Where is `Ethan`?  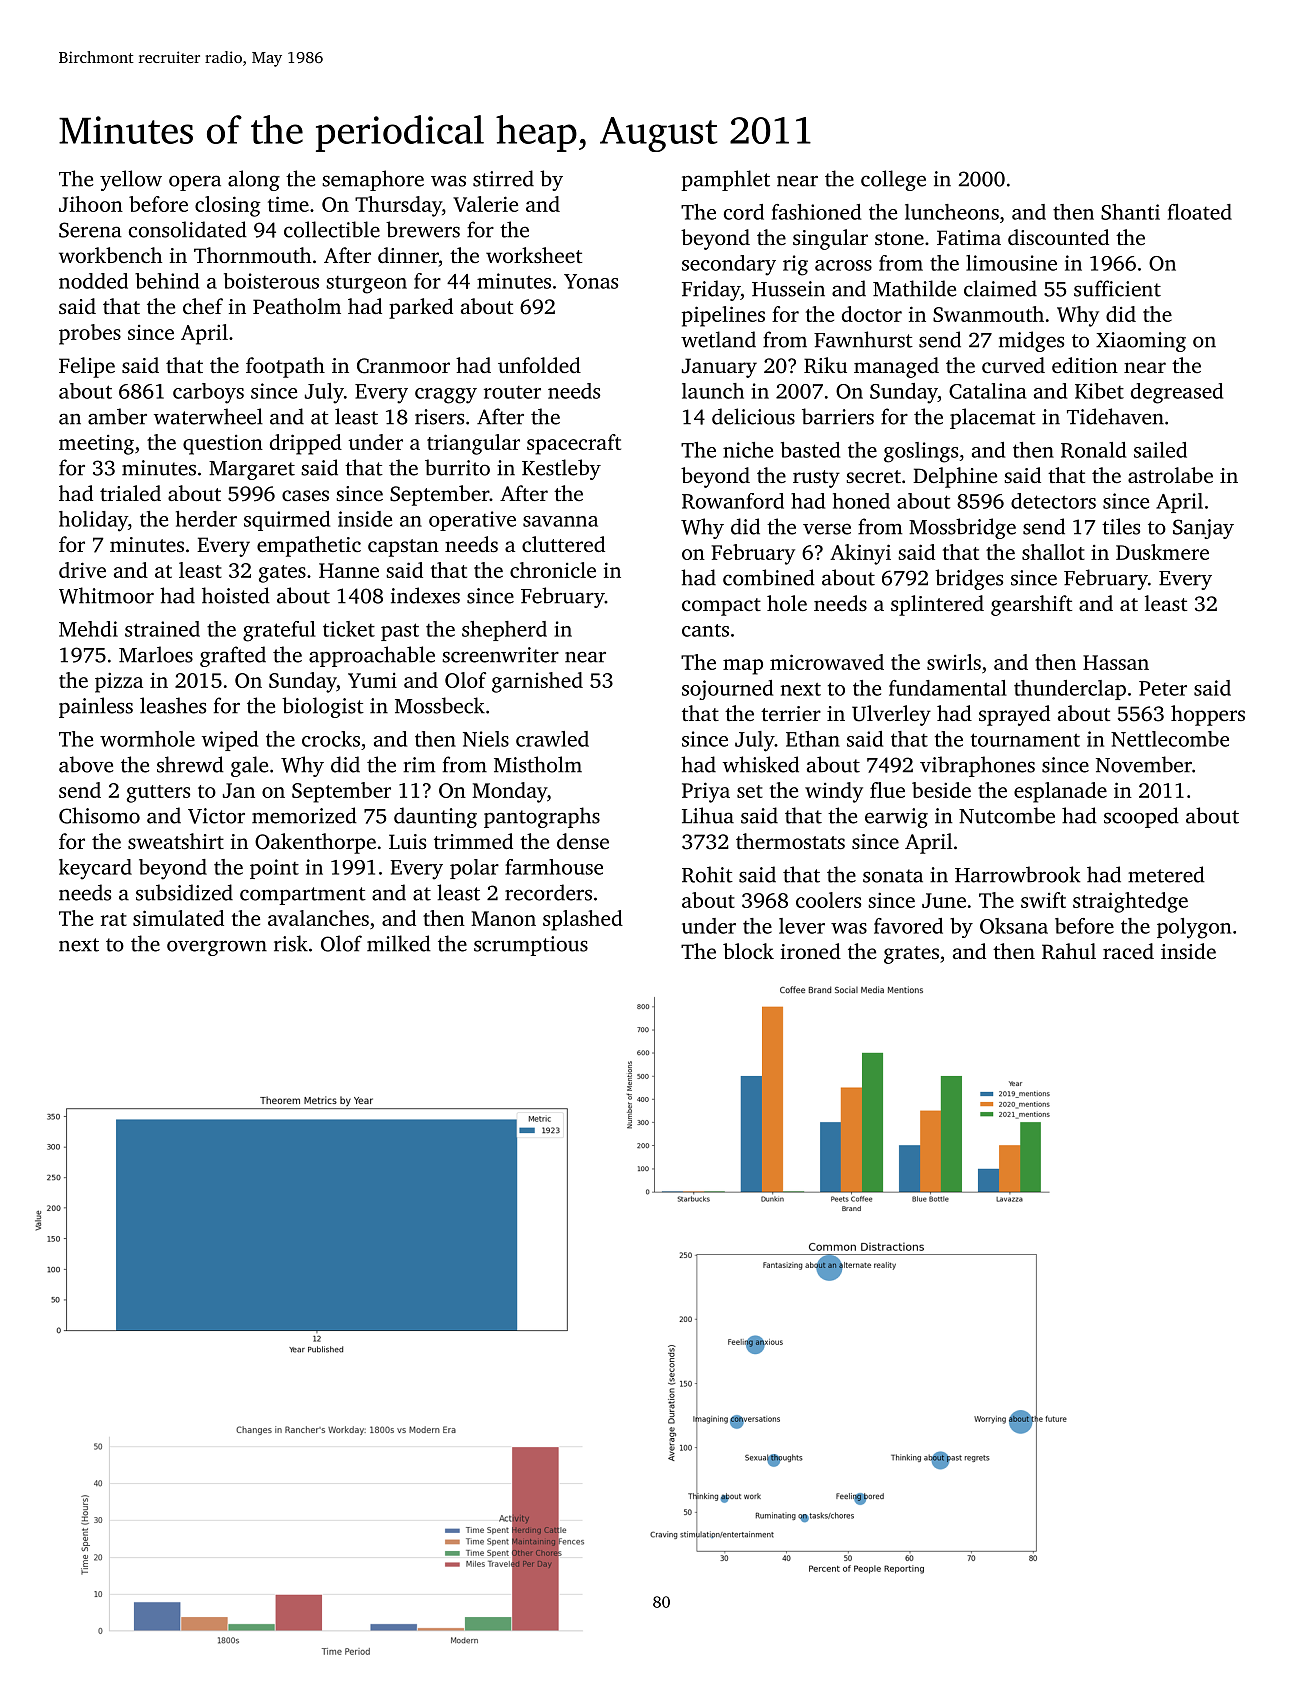 Ethan is located at coordinates (813, 739).
